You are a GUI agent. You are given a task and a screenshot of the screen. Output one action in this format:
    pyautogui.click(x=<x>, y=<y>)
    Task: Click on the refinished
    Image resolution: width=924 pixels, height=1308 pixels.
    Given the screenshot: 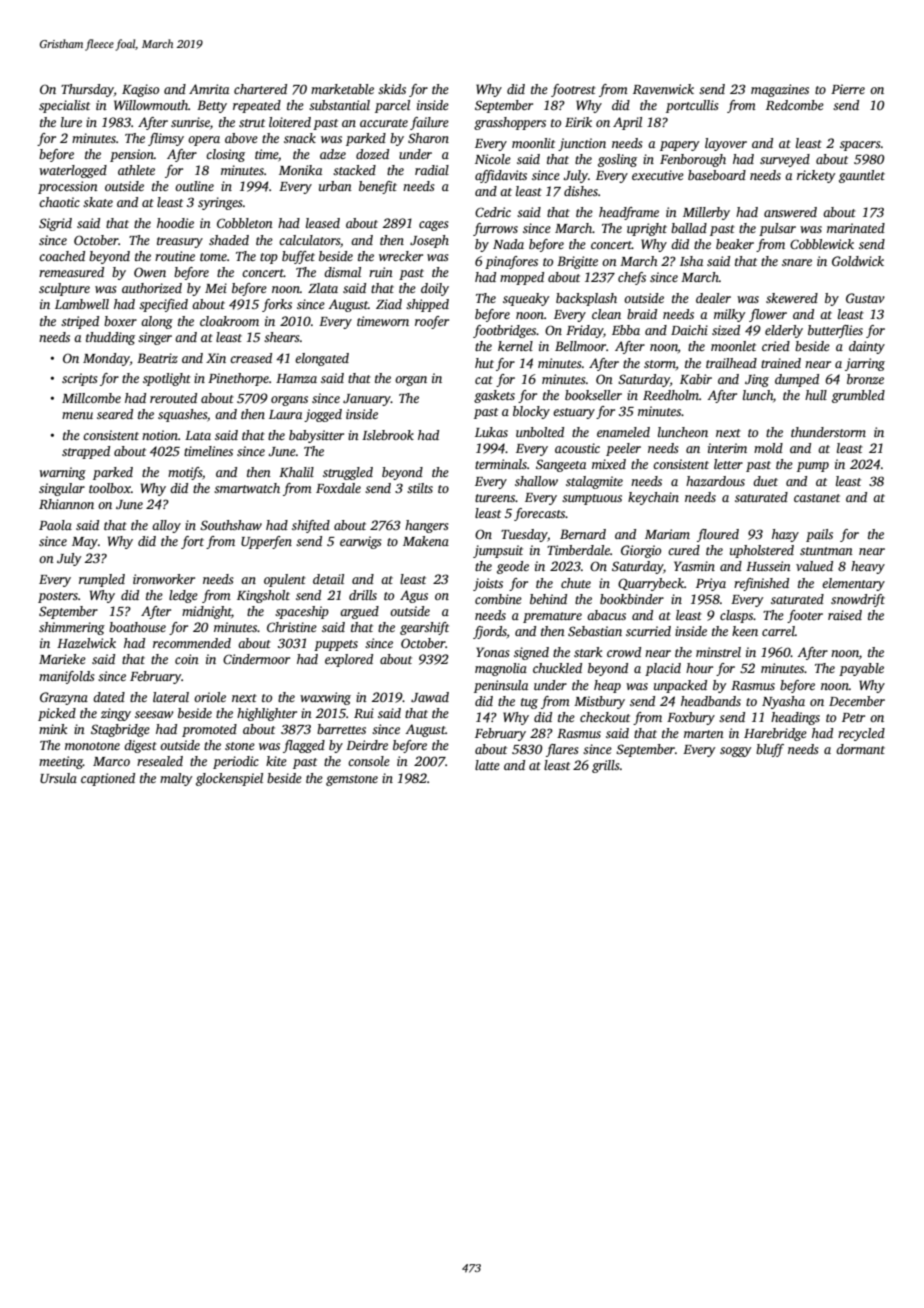 What is the action you would take?
    pyautogui.click(x=761, y=584)
